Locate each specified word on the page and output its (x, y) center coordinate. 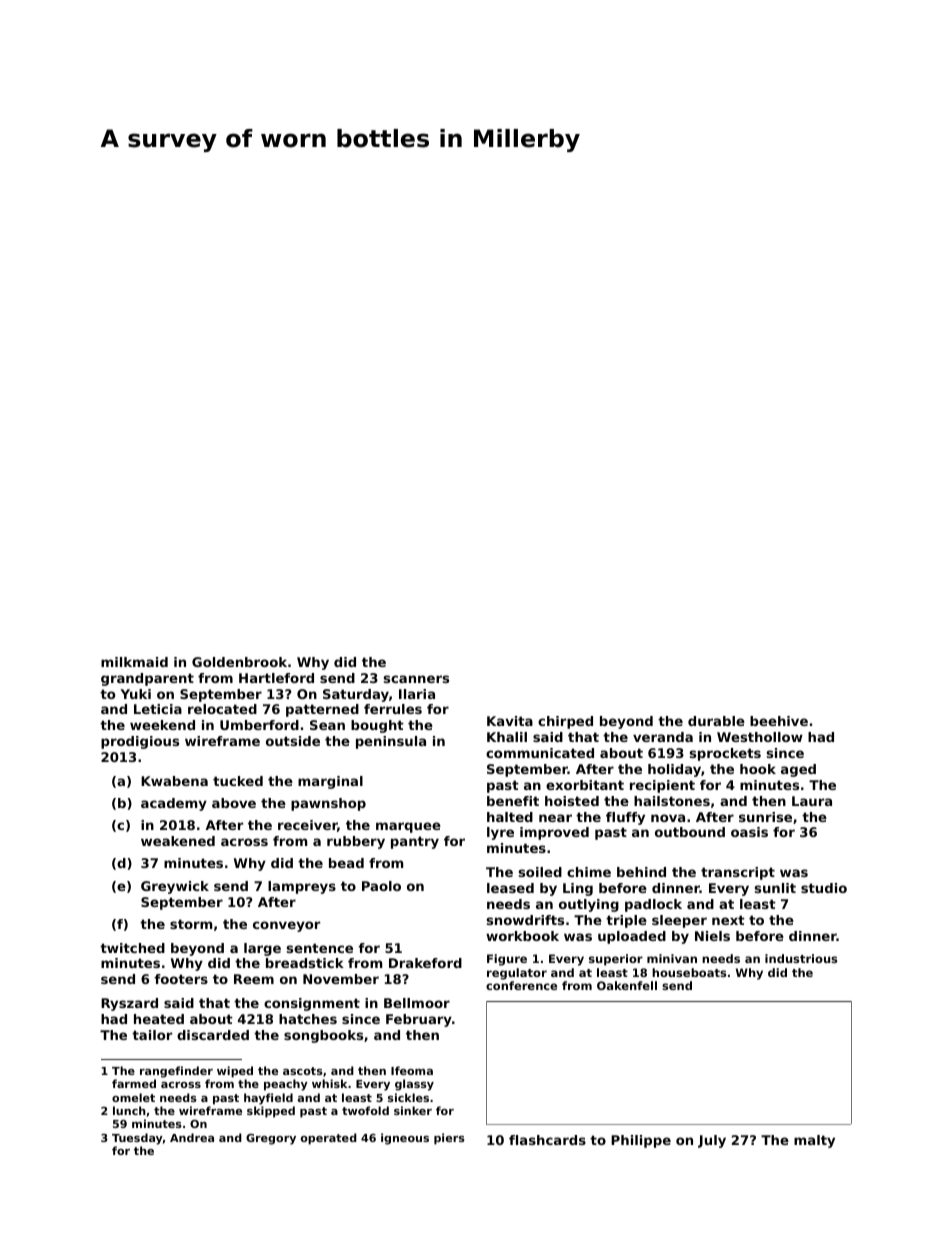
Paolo (381, 886)
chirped (565, 722)
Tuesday (137, 1139)
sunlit (775, 888)
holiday (674, 770)
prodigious (140, 742)
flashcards (547, 1140)
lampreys (302, 887)
